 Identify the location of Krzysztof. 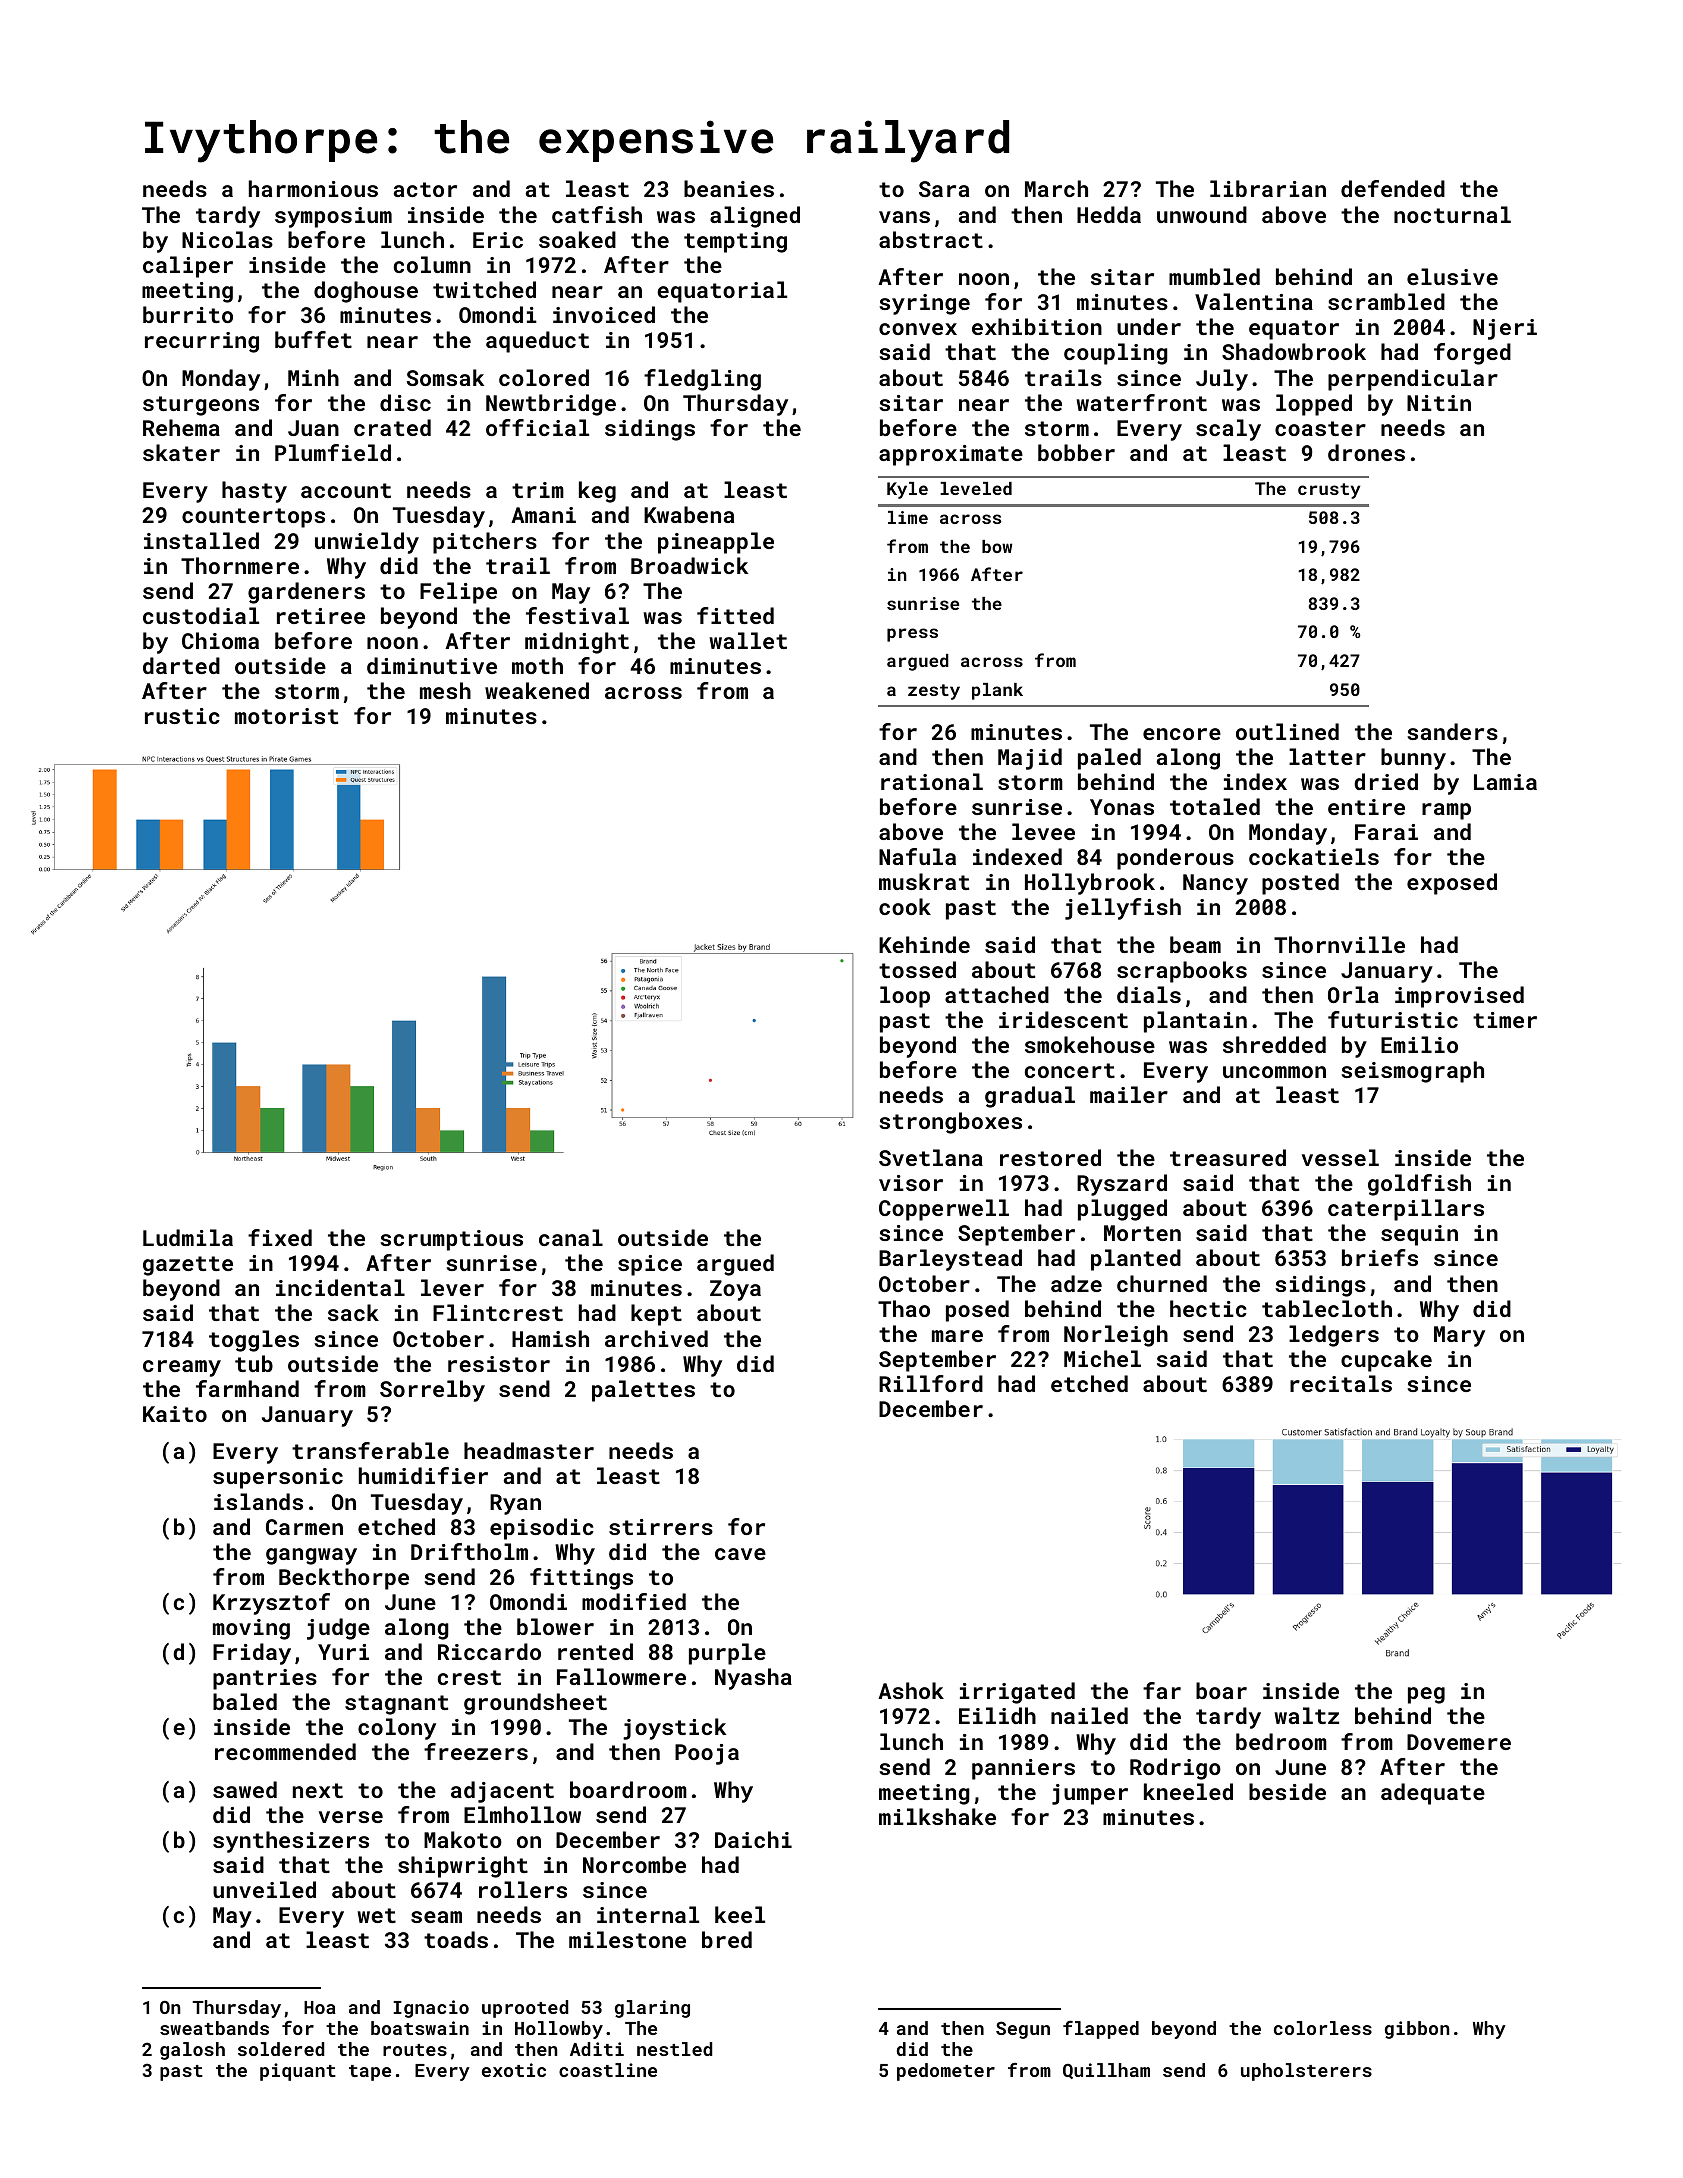
(271, 1604).
